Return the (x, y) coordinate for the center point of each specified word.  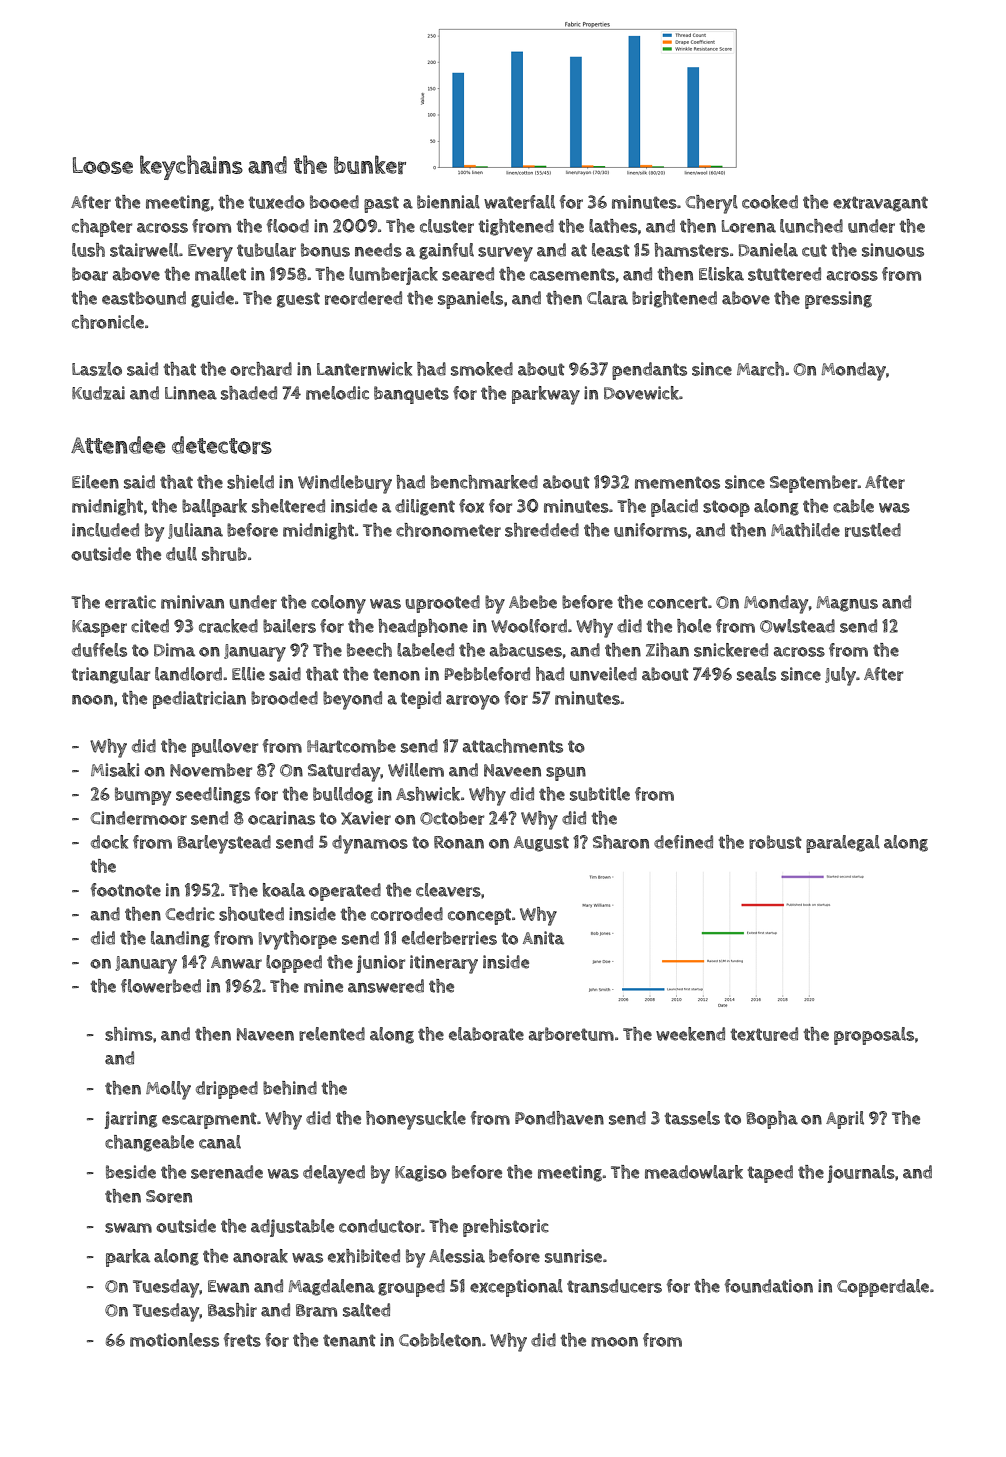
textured (764, 1034)
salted (366, 1310)
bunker (370, 164)
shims (129, 1034)
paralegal (843, 844)
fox (472, 506)
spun (566, 774)
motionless (174, 1340)
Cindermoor (139, 818)
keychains (191, 167)
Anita (543, 938)
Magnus (847, 604)
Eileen (95, 482)
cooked (770, 202)
